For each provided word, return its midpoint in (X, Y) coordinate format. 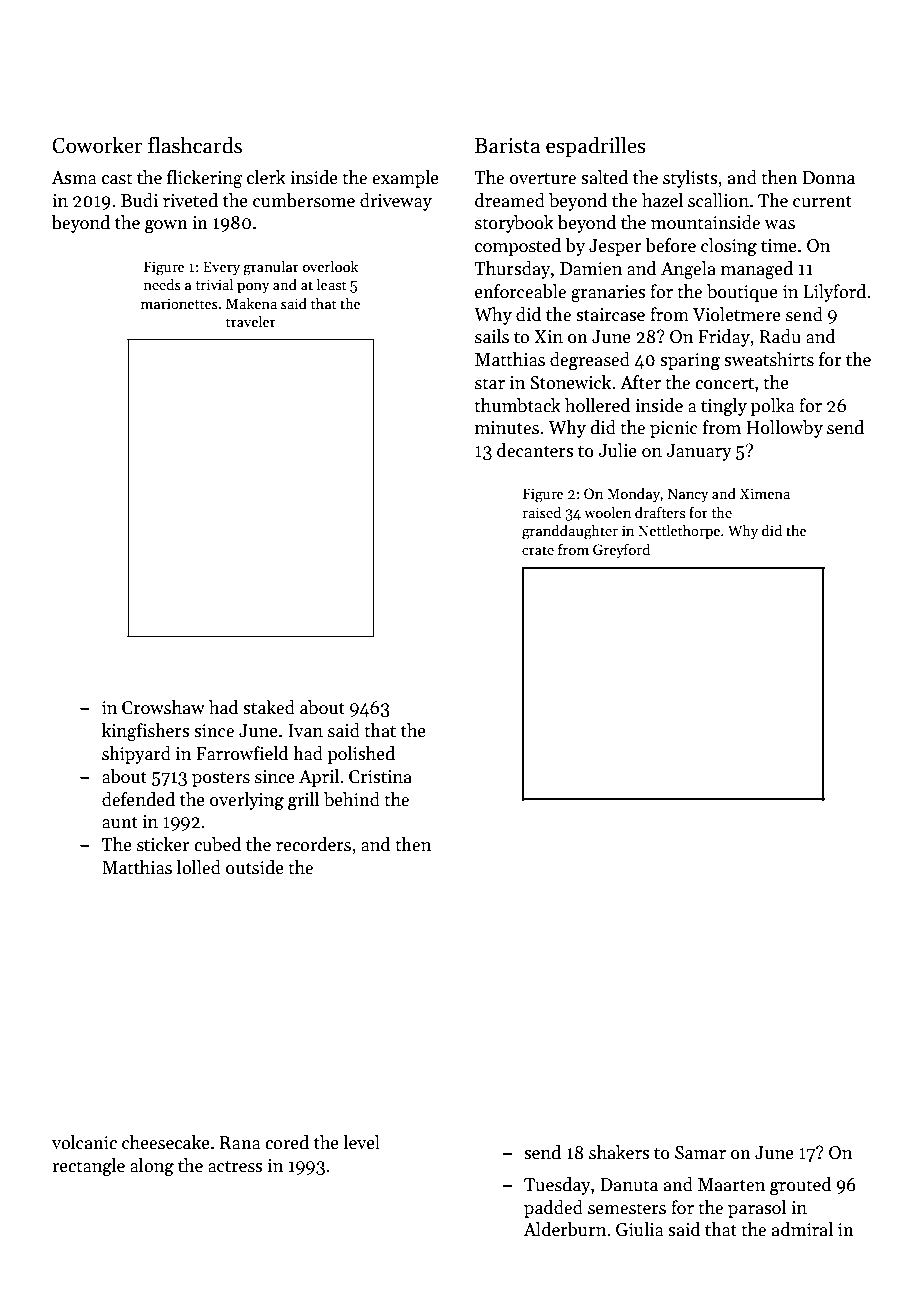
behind (352, 799)
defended (138, 799)
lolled (199, 867)
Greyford (621, 550)
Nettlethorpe (679, 531)
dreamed (510, 200)
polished (361, 755)
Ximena (765, 493)
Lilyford (834, 293)
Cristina (380, 777)
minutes (507, 428)
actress (235, 1167)
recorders (313, 844)
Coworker (97, 145)
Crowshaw (163, 707)
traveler (251, 321)
